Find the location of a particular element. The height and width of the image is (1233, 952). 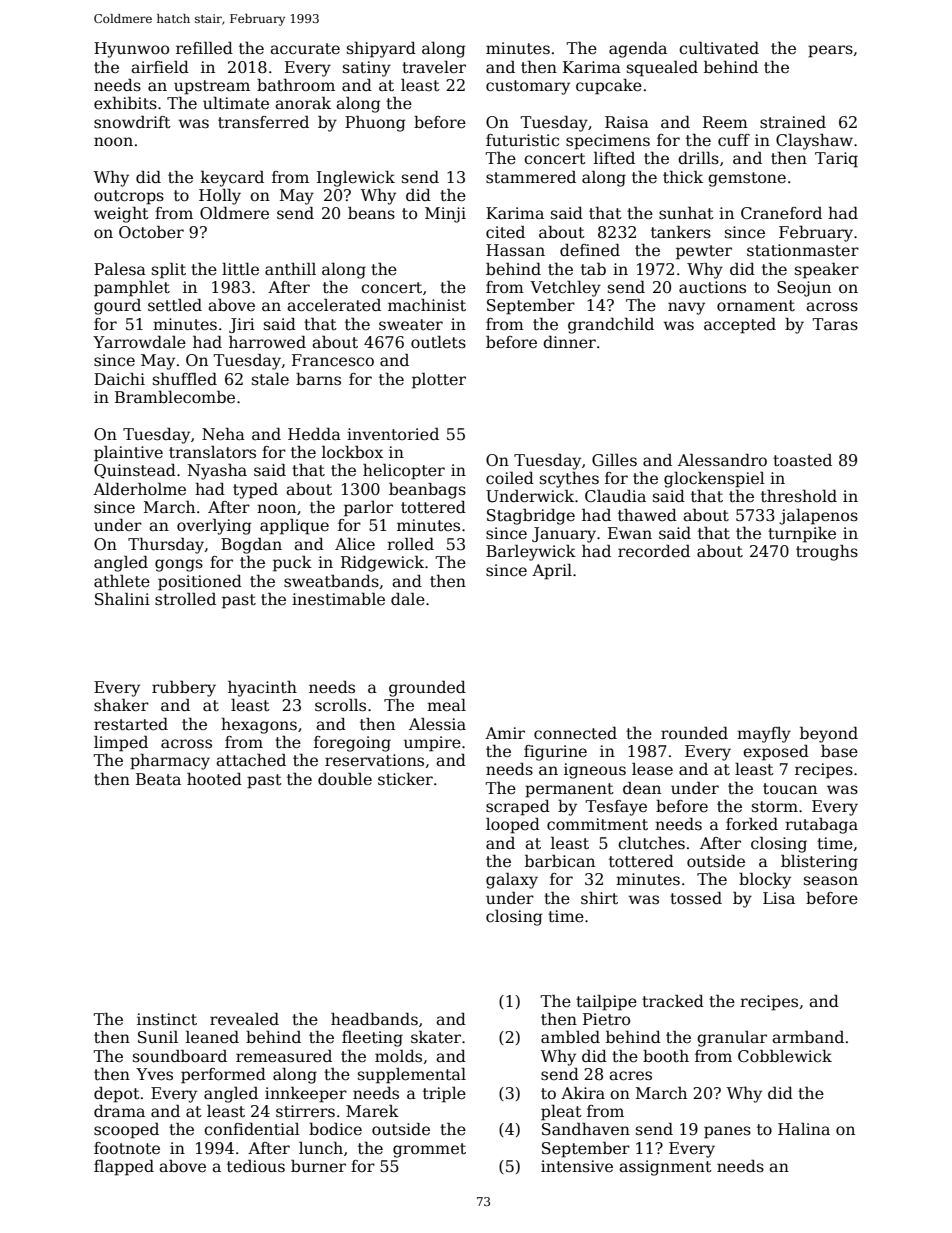

Hyunwoo is located at coordinates (131, 50).
